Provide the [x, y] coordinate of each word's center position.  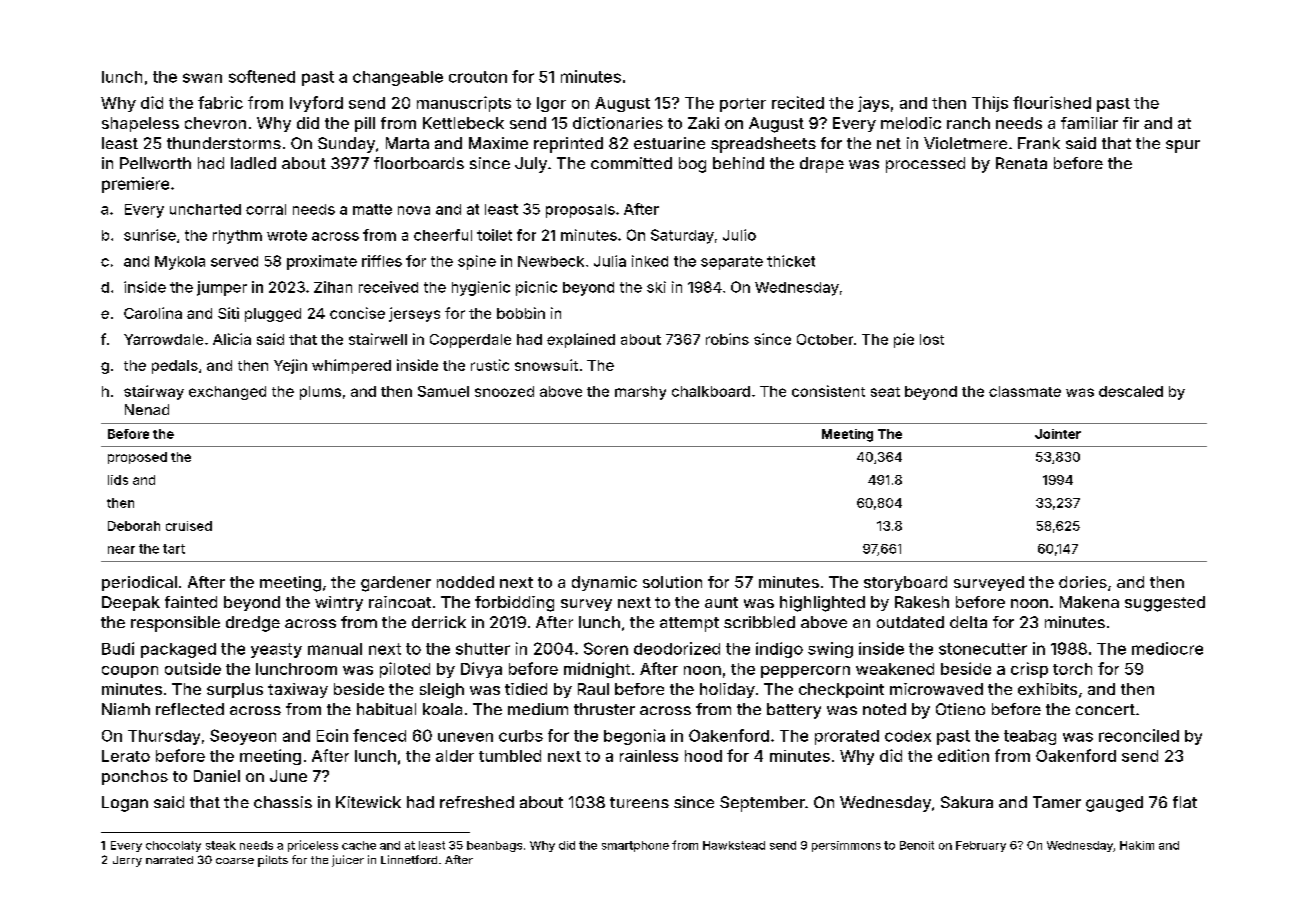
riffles [382, 261]
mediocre [1167, 648]
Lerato [126, 756]
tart [174, 549]
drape [822, 165]
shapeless [140, 124]
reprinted [568, 145]
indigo [779, 650]
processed [925, 165]
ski [656, 287]
